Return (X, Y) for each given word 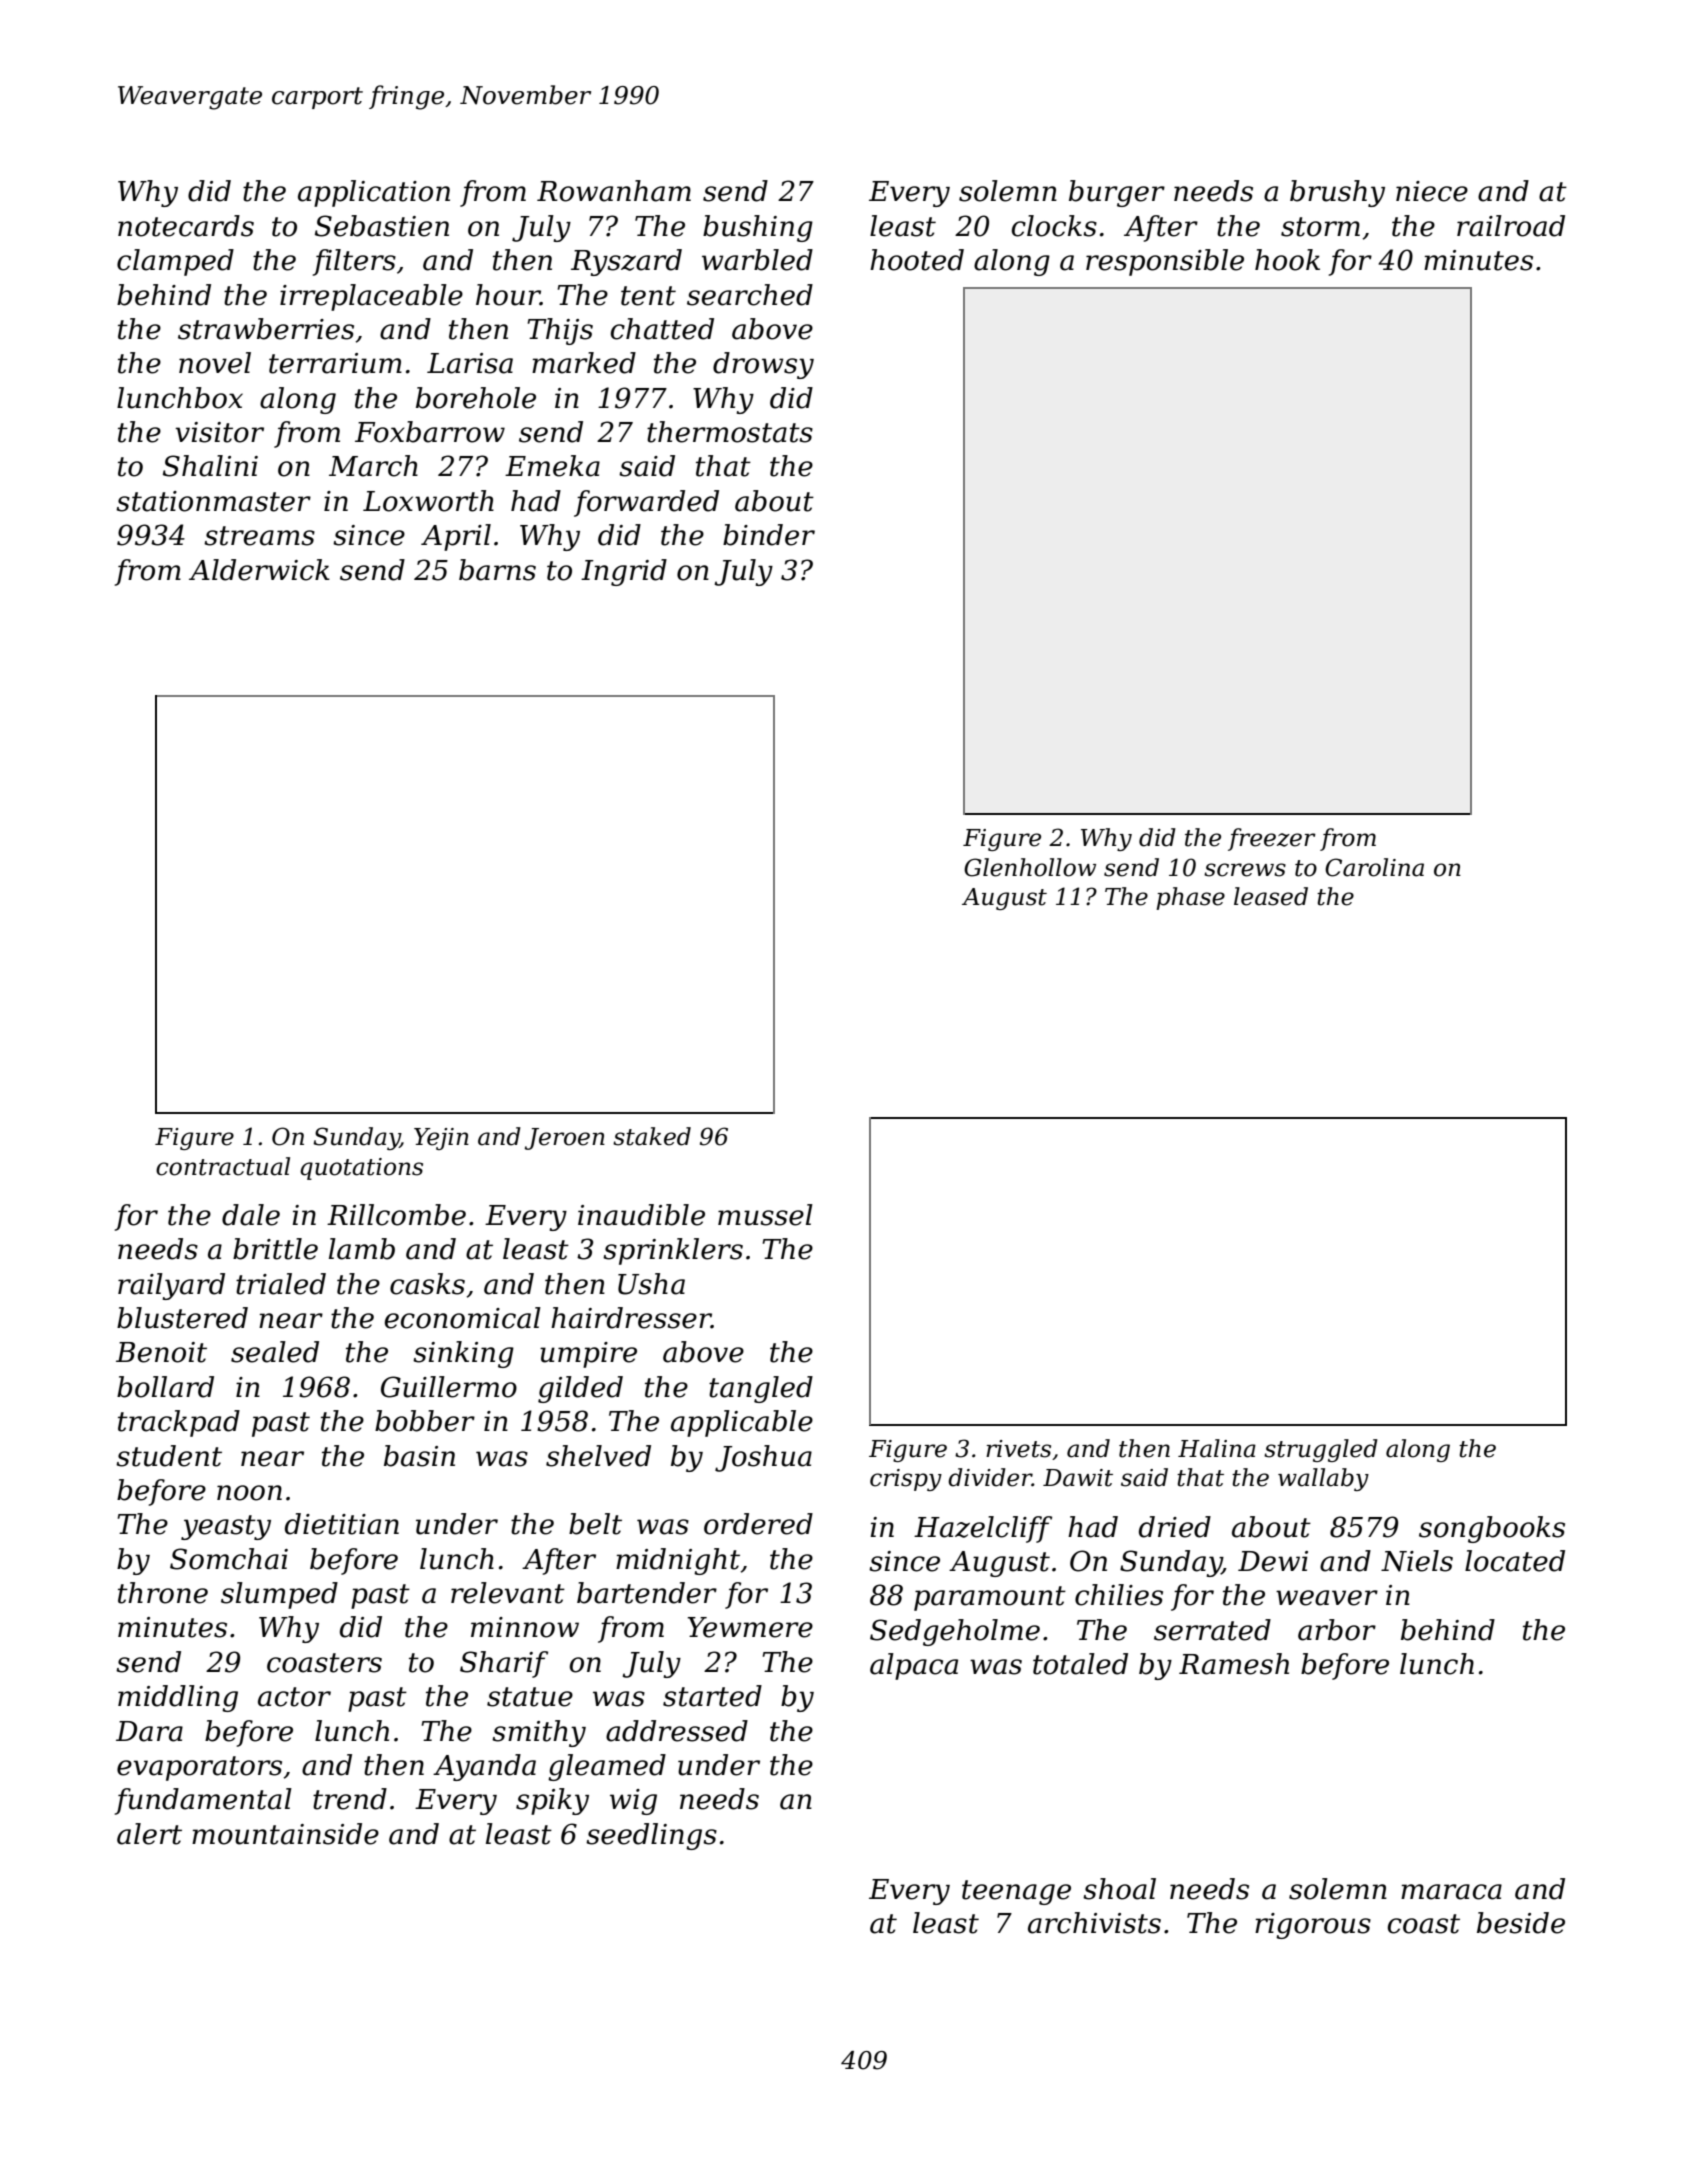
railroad (1511, 226)
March (373, 466)
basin (419, 1456)
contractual (223, 1166)
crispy (906, 1480)
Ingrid (624, 572)
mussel (765, 1215)
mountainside (285, 1834)
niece (1432, 191)
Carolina (1374, 867)
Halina (1217, 1448)
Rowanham (614, 191)
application (374, 193)
